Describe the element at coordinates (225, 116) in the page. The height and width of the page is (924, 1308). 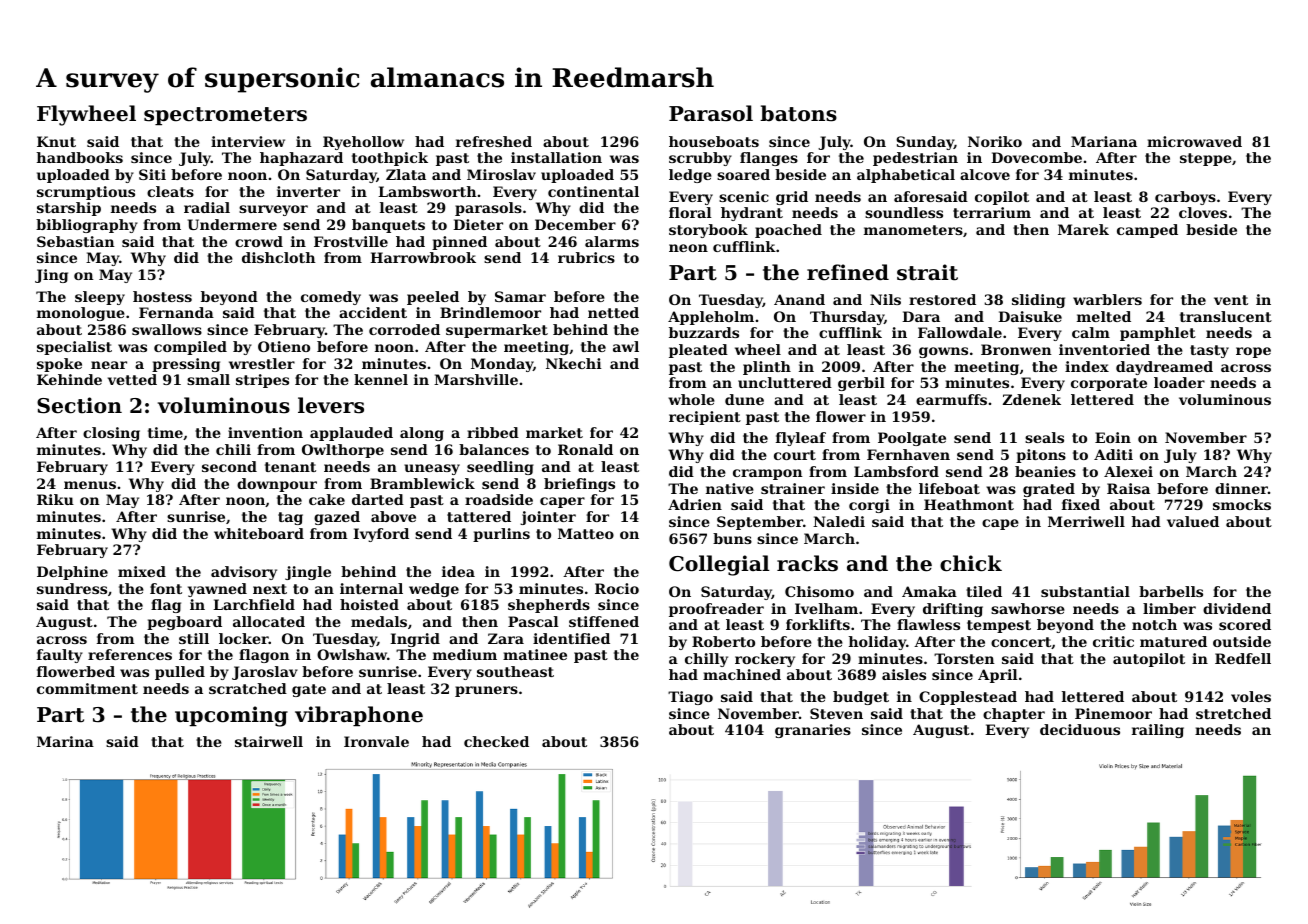
I see `spectrometers` at that location.
